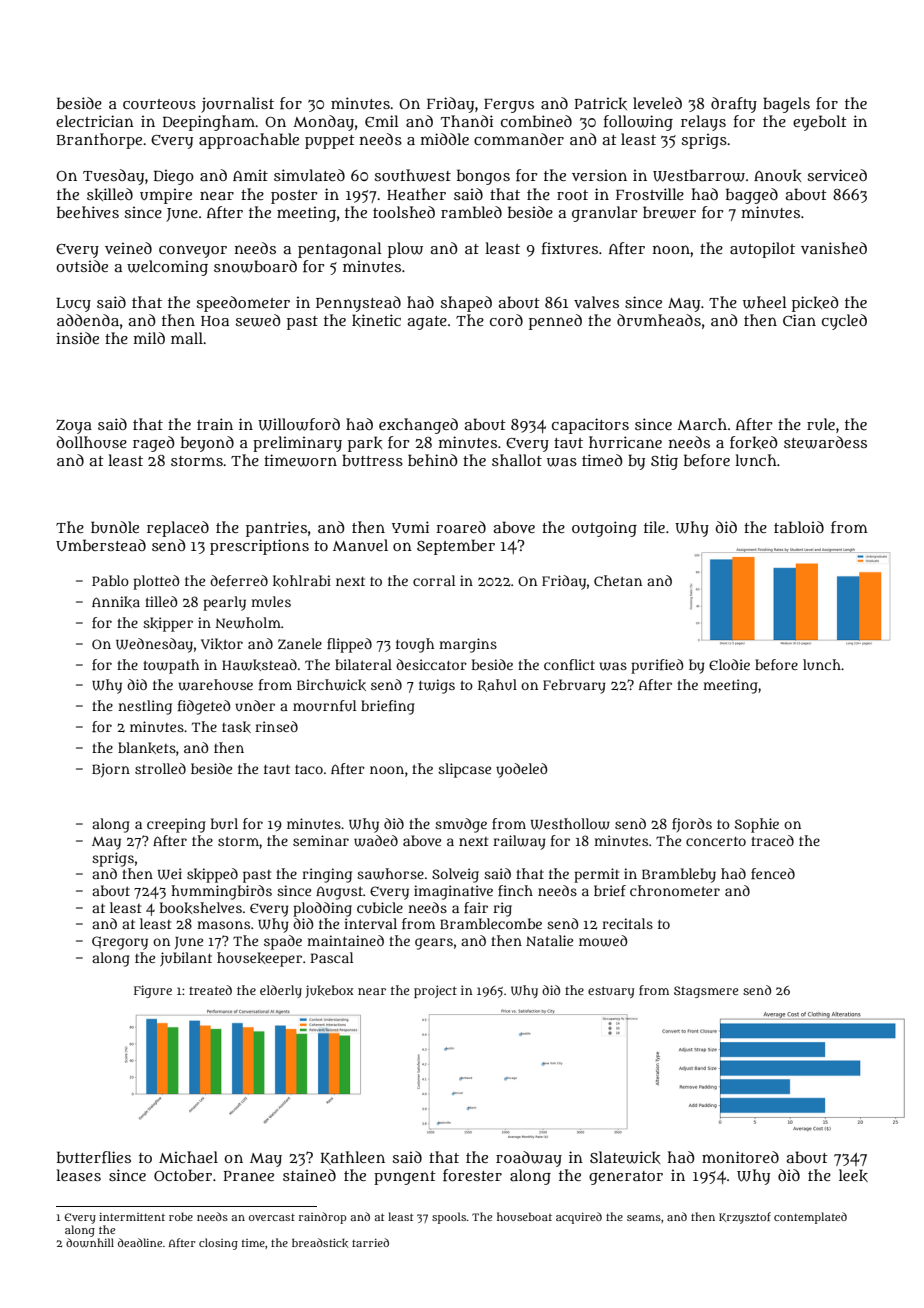  What do you see at coordinates (844, 322) in the screenshot?
I see `cycled` at bounding box center [844, 322].
